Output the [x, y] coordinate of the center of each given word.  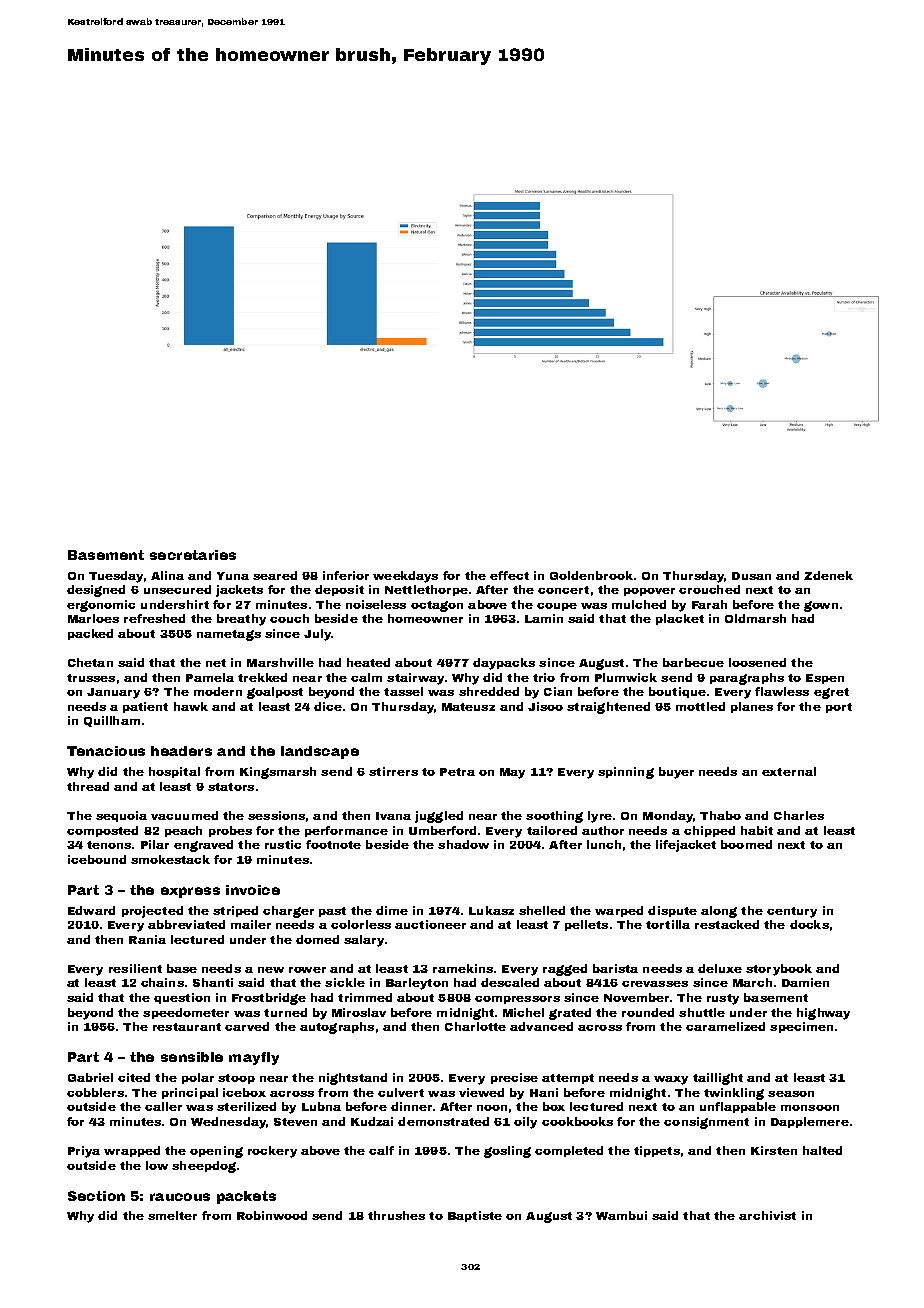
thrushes [396, 1215]
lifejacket [686, 846]
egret [831, 693]
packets [246, 1197]
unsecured [177, 589]
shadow [463, 844]
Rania [147, 939]
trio [544, 677]
